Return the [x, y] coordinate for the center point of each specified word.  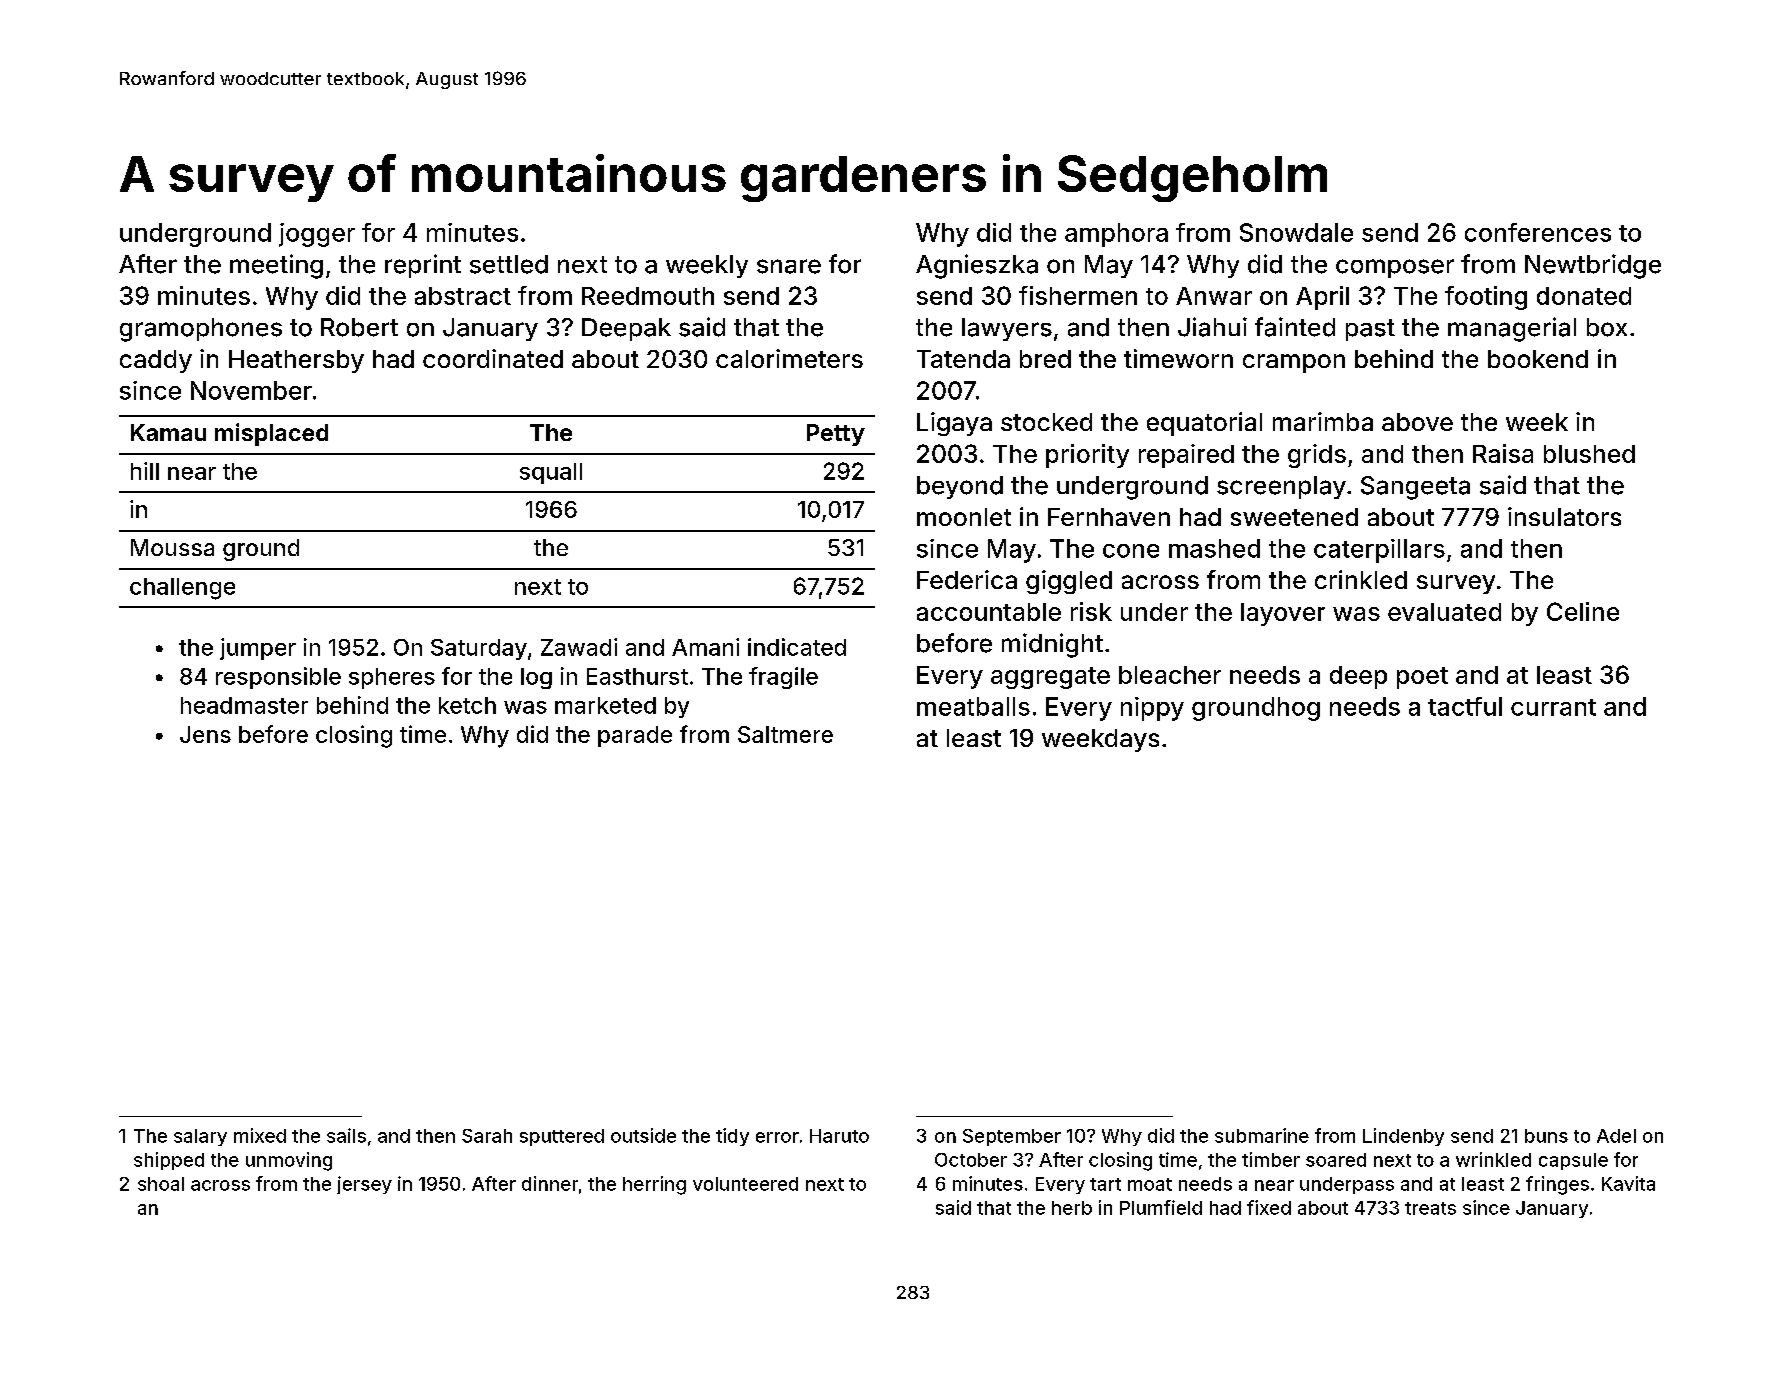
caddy [156, 361]
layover [1283, 614]
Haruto [839, 1136]
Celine [1583, 611]
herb [1072, 1208]
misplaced [271, 434]
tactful [1465, 706]
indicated [797, 647]
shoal [161, 1184]
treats [1430, 1208]
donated [1584, 296]
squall [551, 473]
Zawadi [579, 647]
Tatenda [963, 359]
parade [635, 736]
